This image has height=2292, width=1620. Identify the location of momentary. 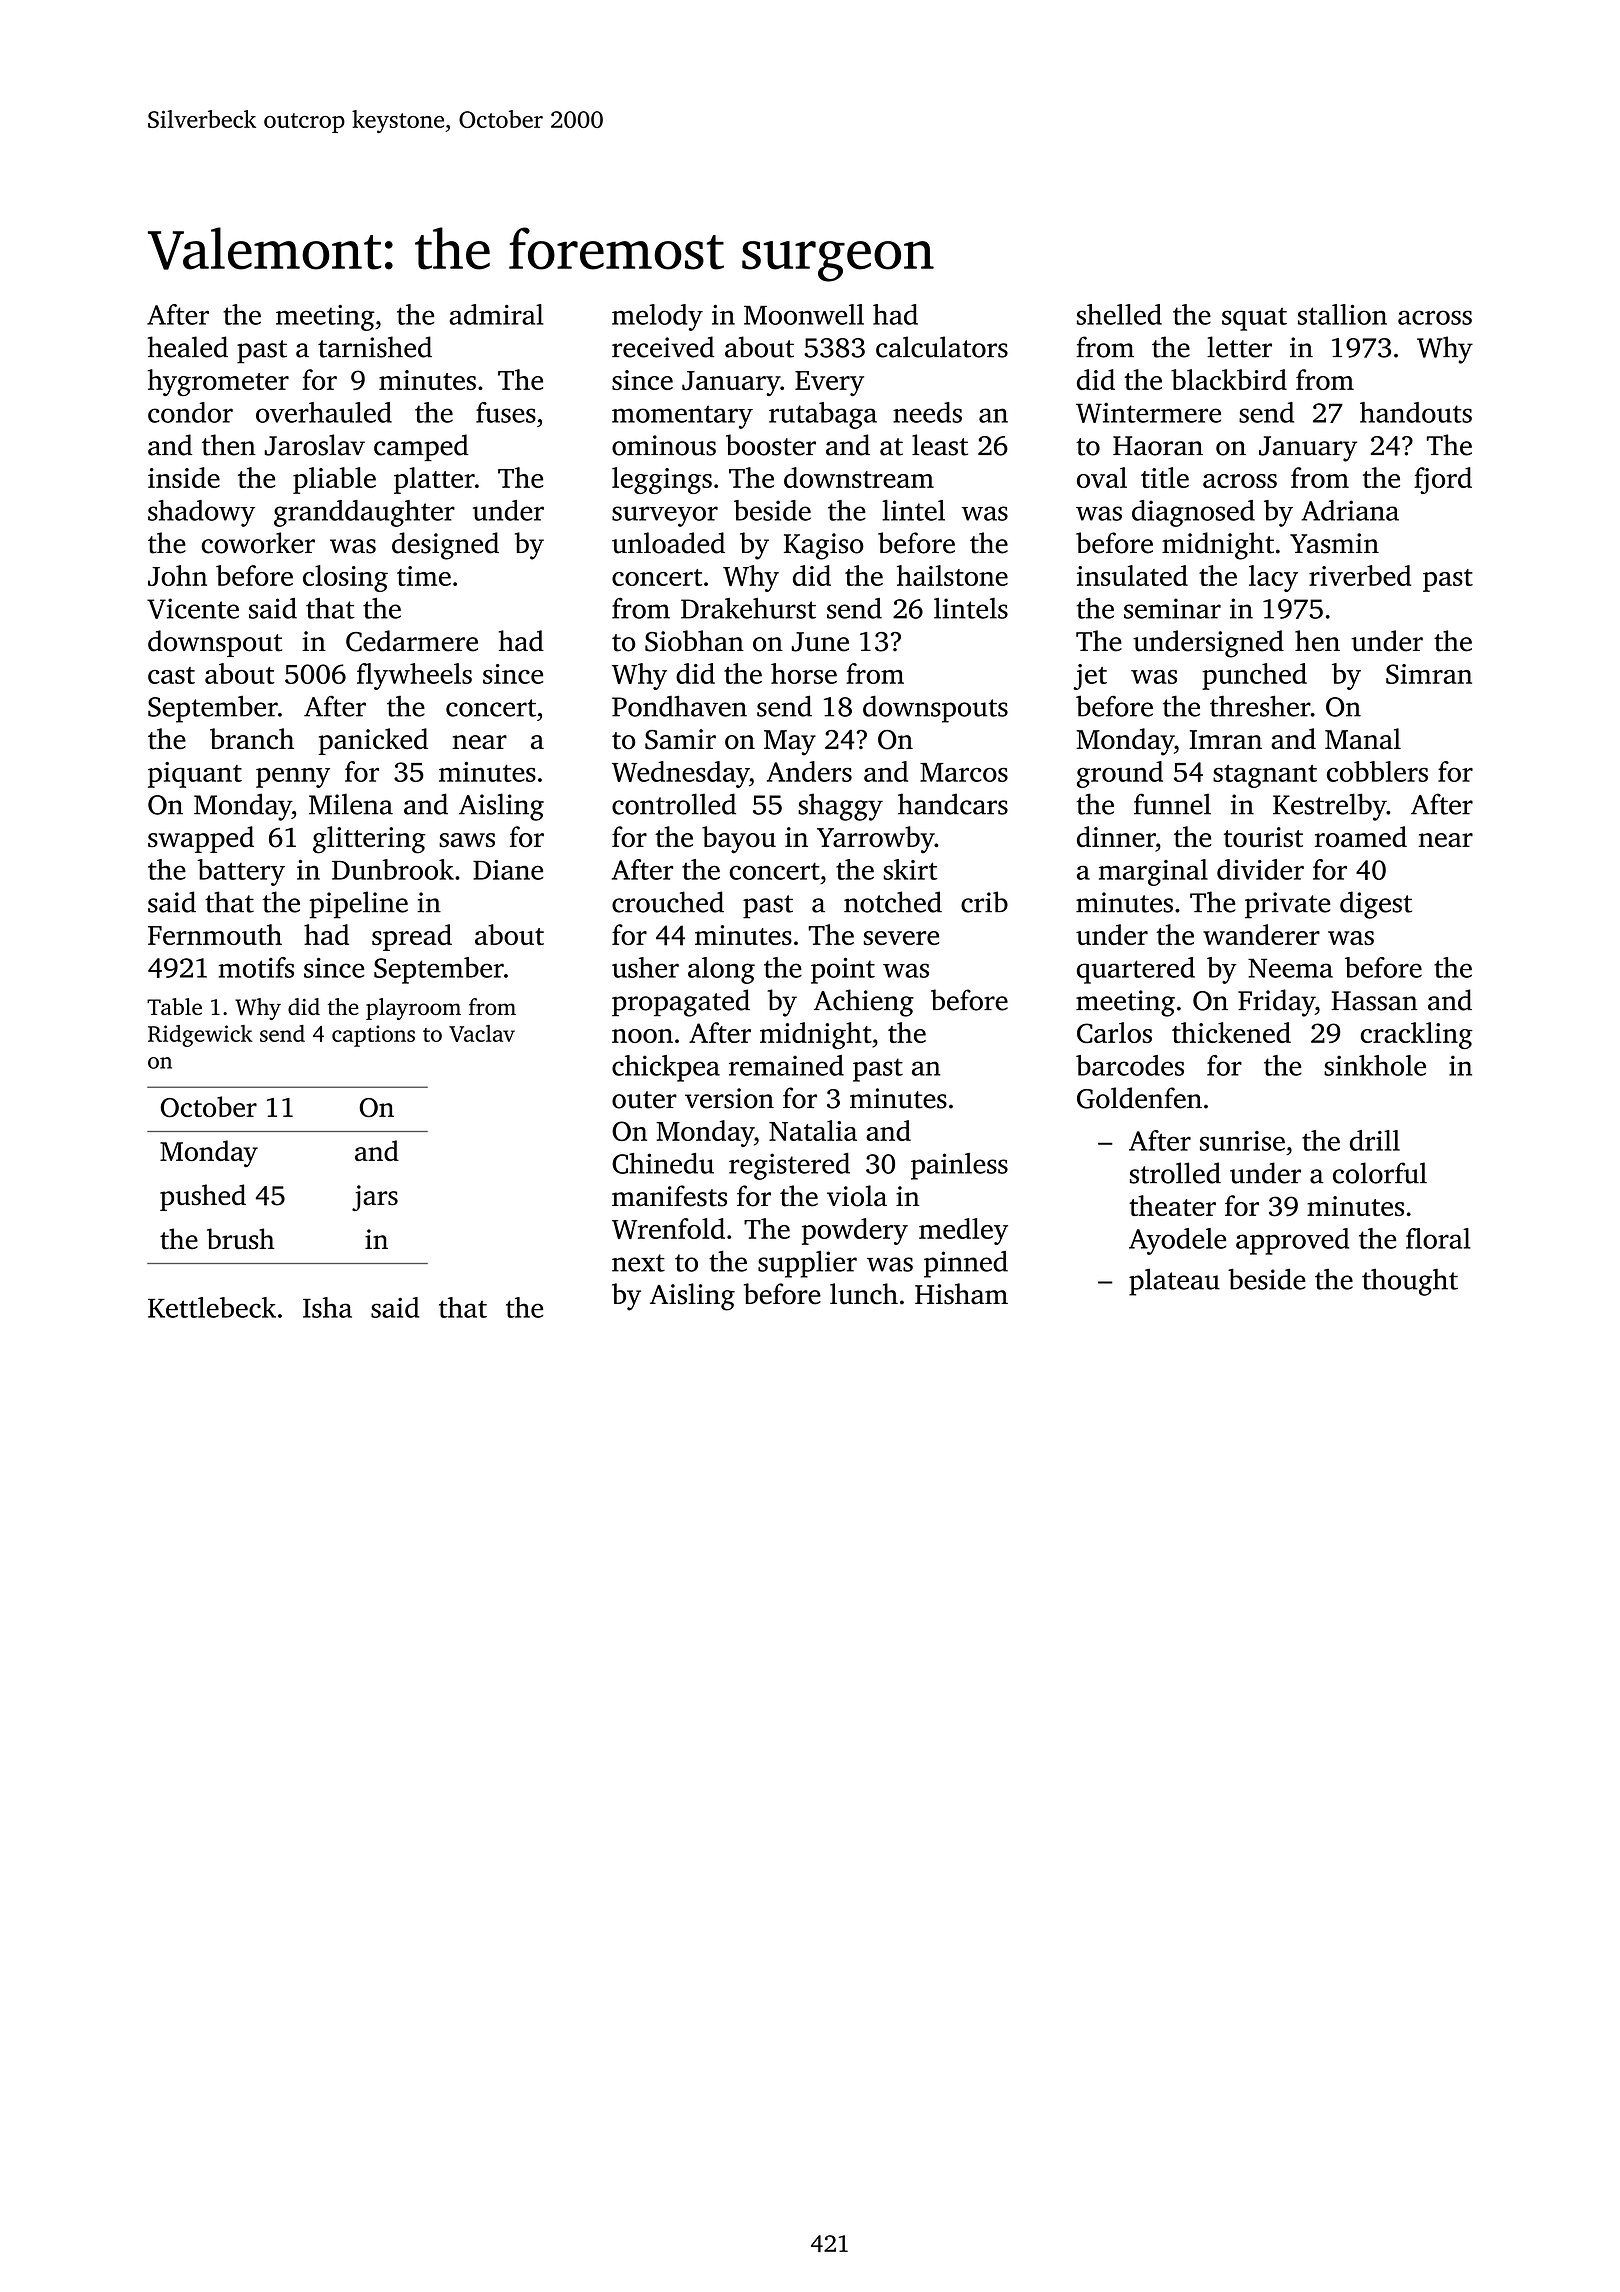
(682, 417).
